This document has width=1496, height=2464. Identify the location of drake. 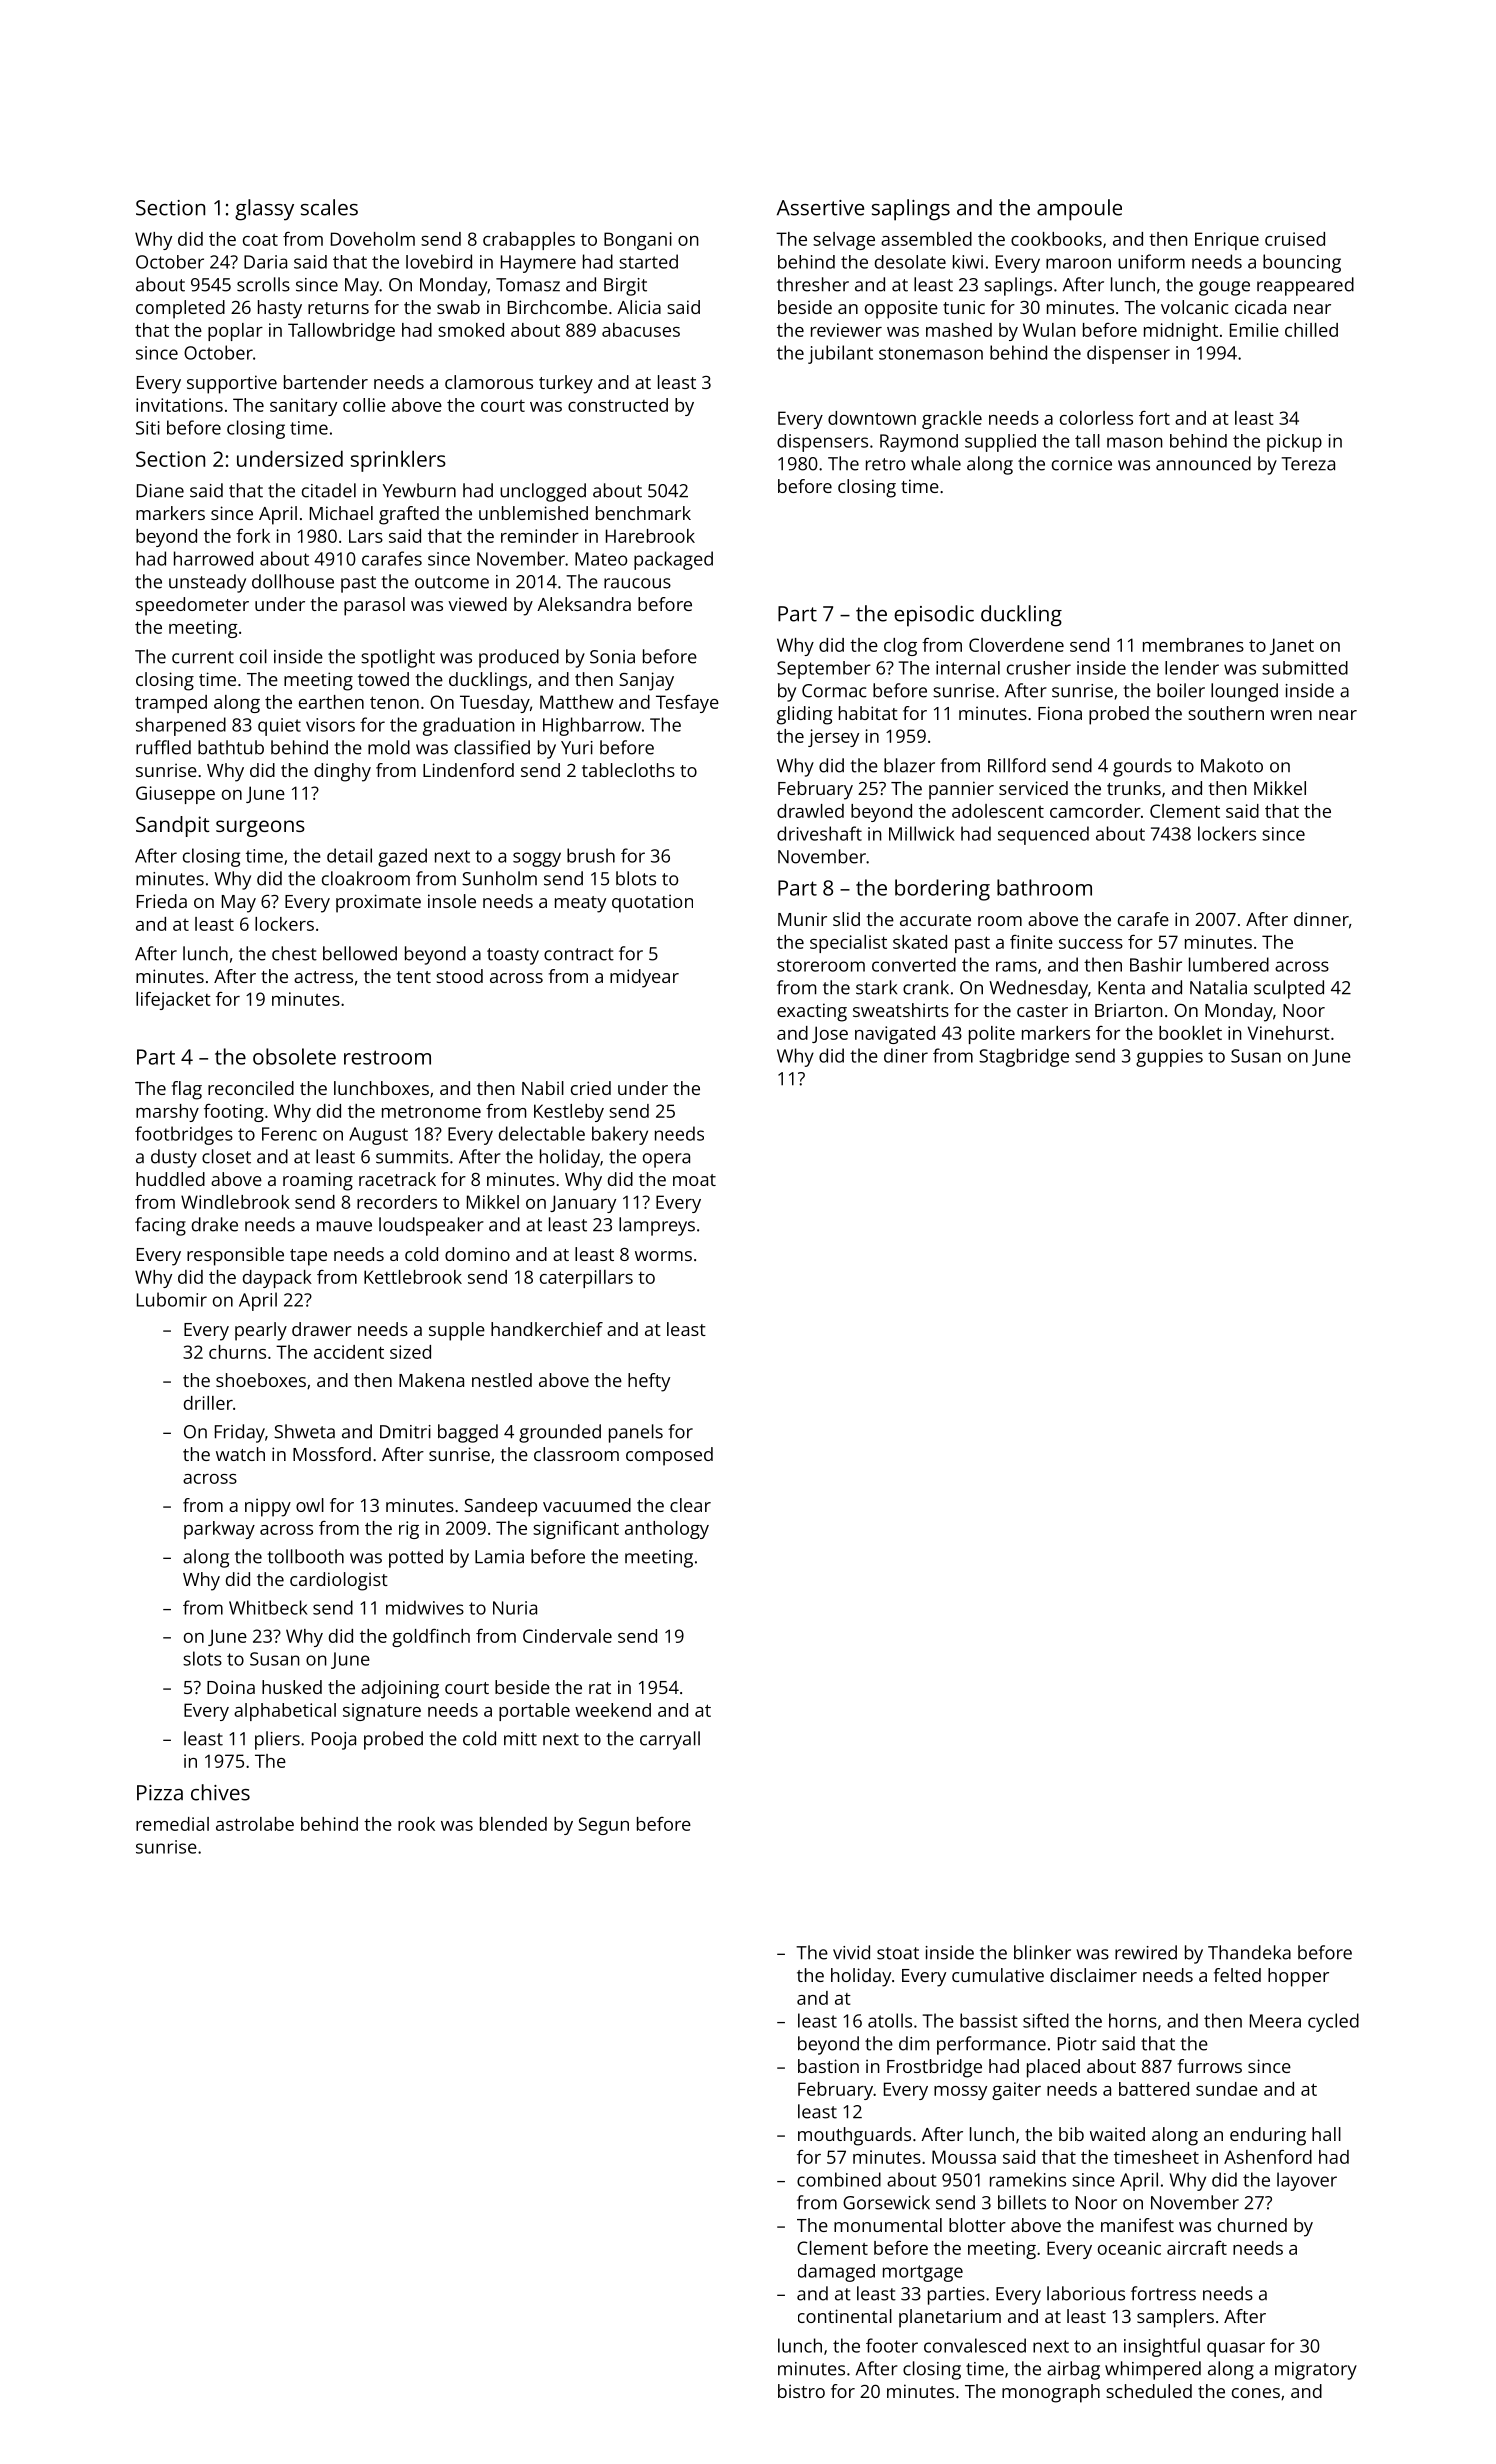
(215, 1224).
